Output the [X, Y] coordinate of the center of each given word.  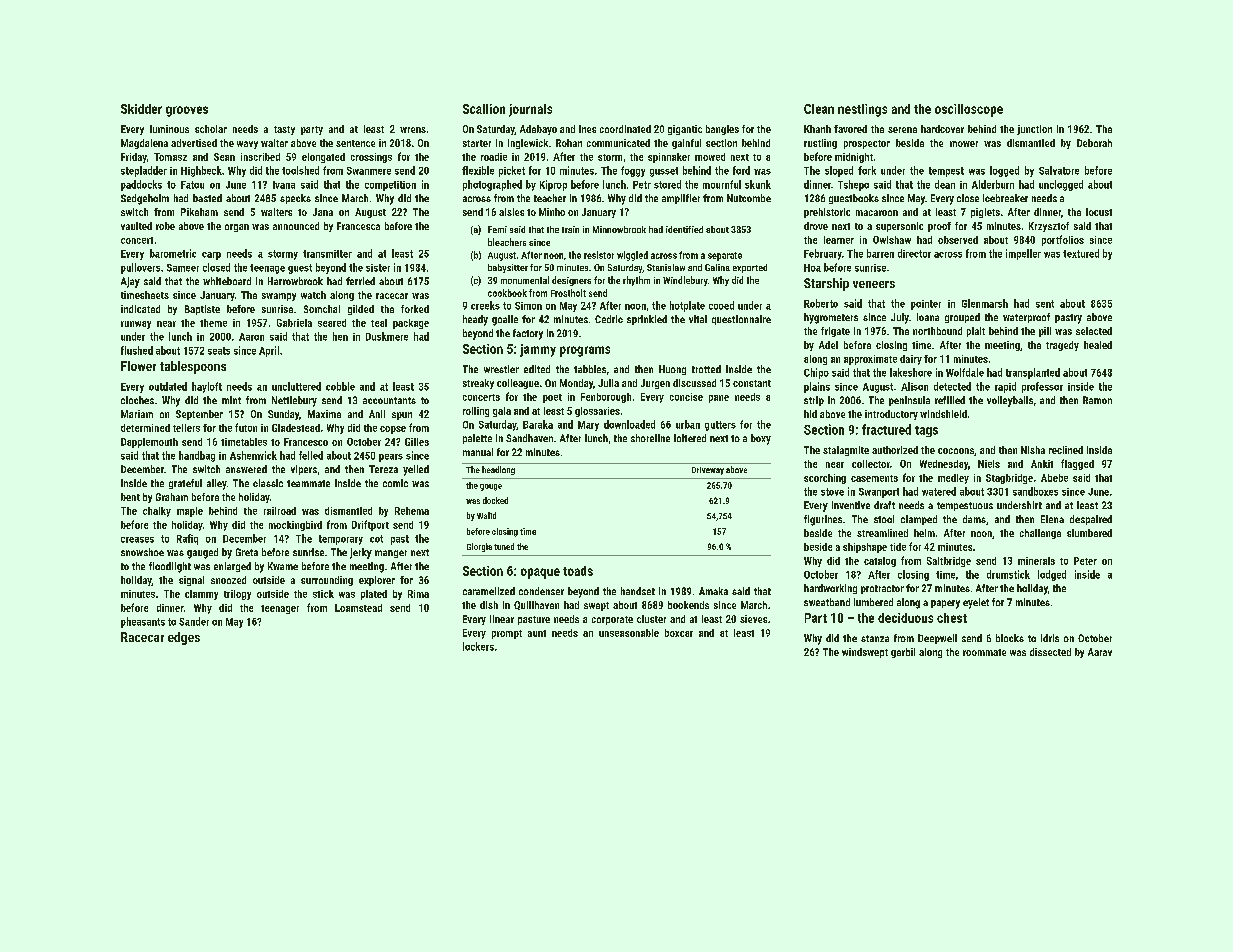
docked [495, 500]
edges [184, 638]
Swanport [879, 493]
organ [237, 228]
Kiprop [553, 185]
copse [393, 430]
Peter [1085, 561]
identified [684, 229]
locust [1099, 212]
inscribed [260, 157]
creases [137, 540]
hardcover [942, 129]
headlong [498, 470]
